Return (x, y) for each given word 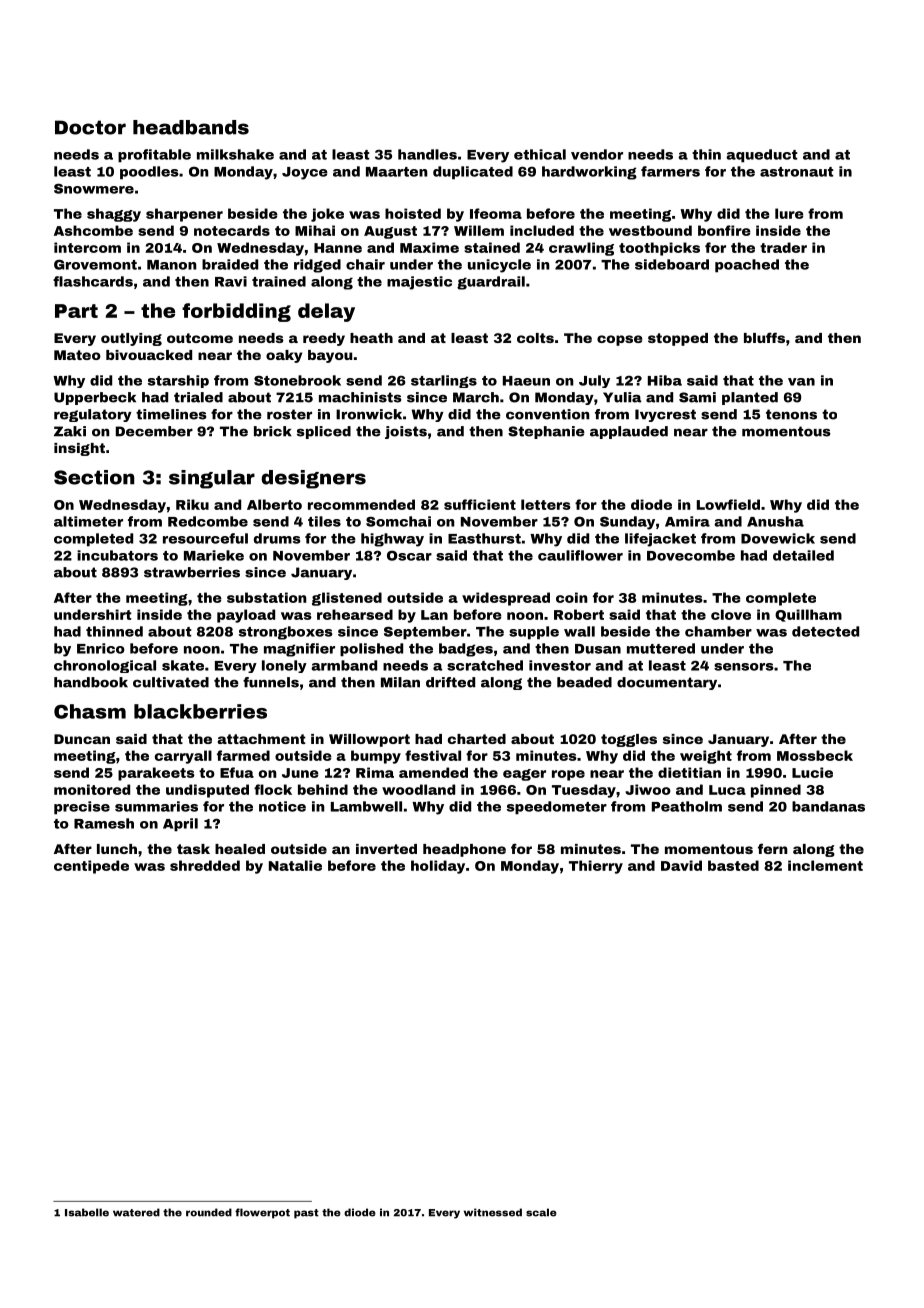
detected (825, 631)
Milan (400, 682)
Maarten (397, 172)
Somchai (398, 521)
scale (541, 1212)
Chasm (90, 711)
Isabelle (87, 1212)
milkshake (235, 154)
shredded (205, 865)
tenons (791, 414)
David (681, 865)
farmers (670, 171)
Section (94, 477)
